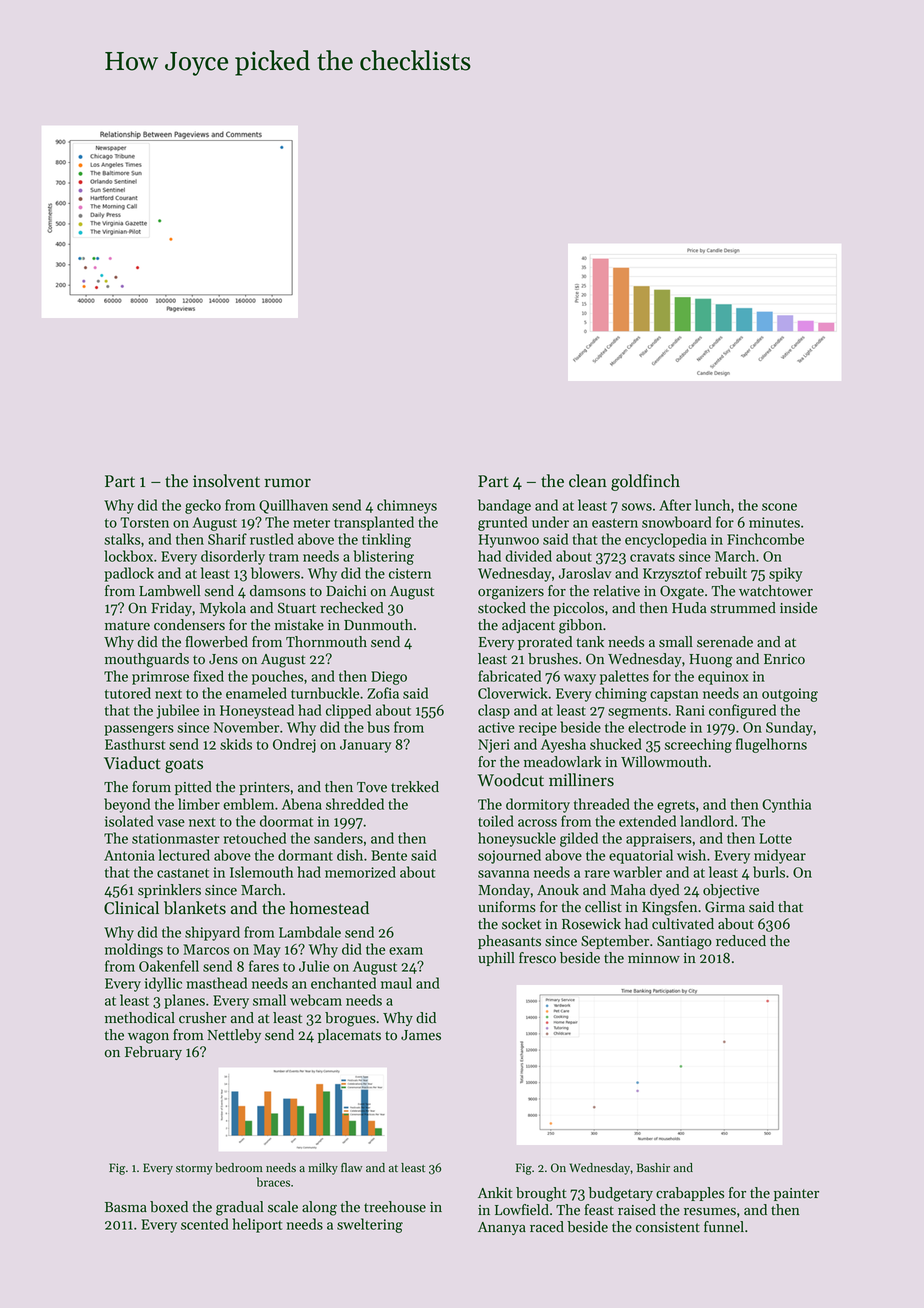  Describe the element at coordinates (553, 659) in the image. I see `brushes` at that location.
